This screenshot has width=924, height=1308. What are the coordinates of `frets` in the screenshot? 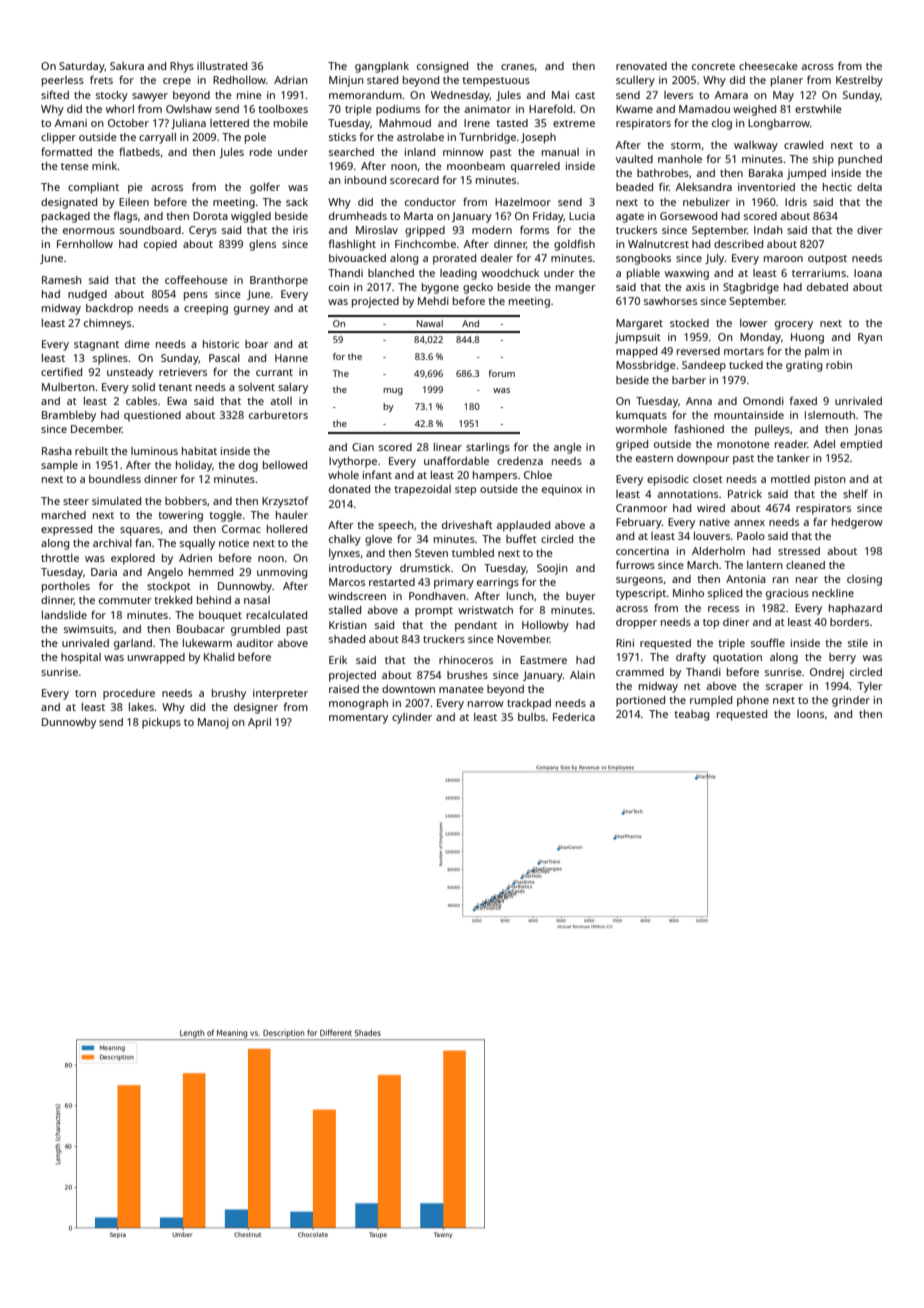 It's located at (101, 79).
